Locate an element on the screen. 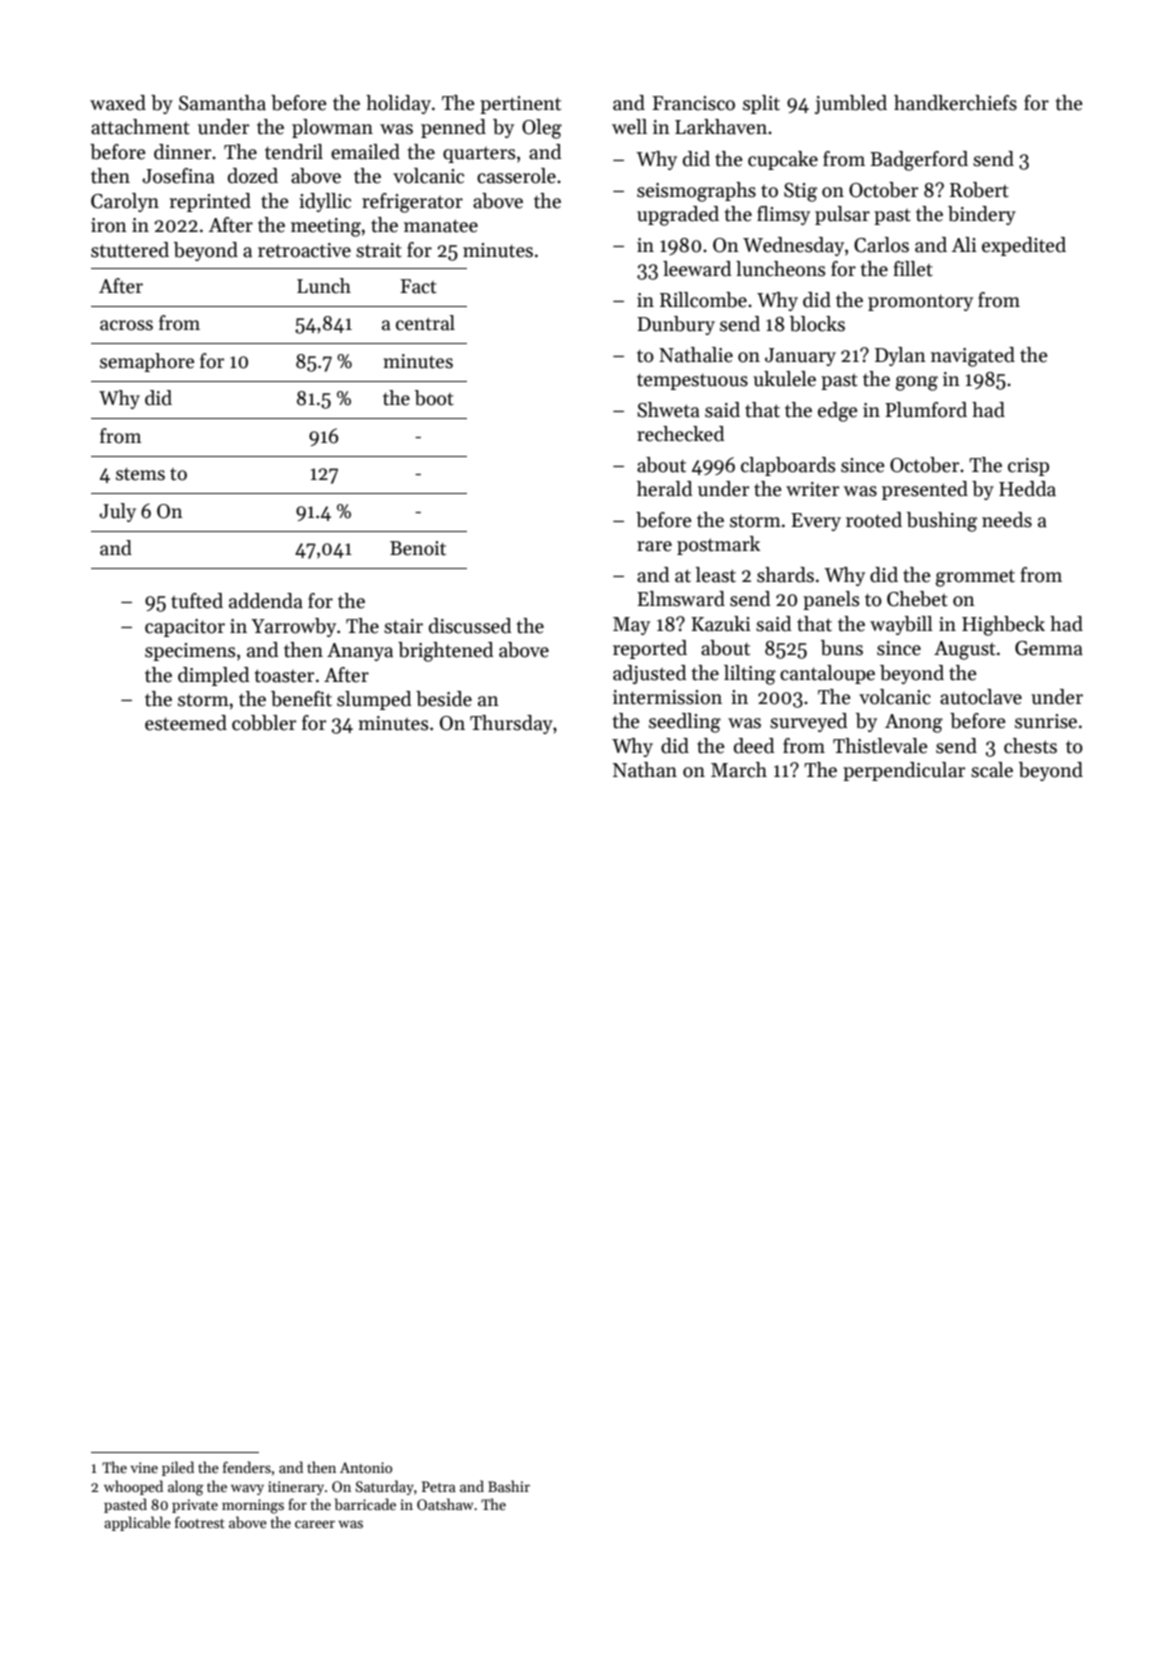  piled is located at coordinates (178, 1468).
